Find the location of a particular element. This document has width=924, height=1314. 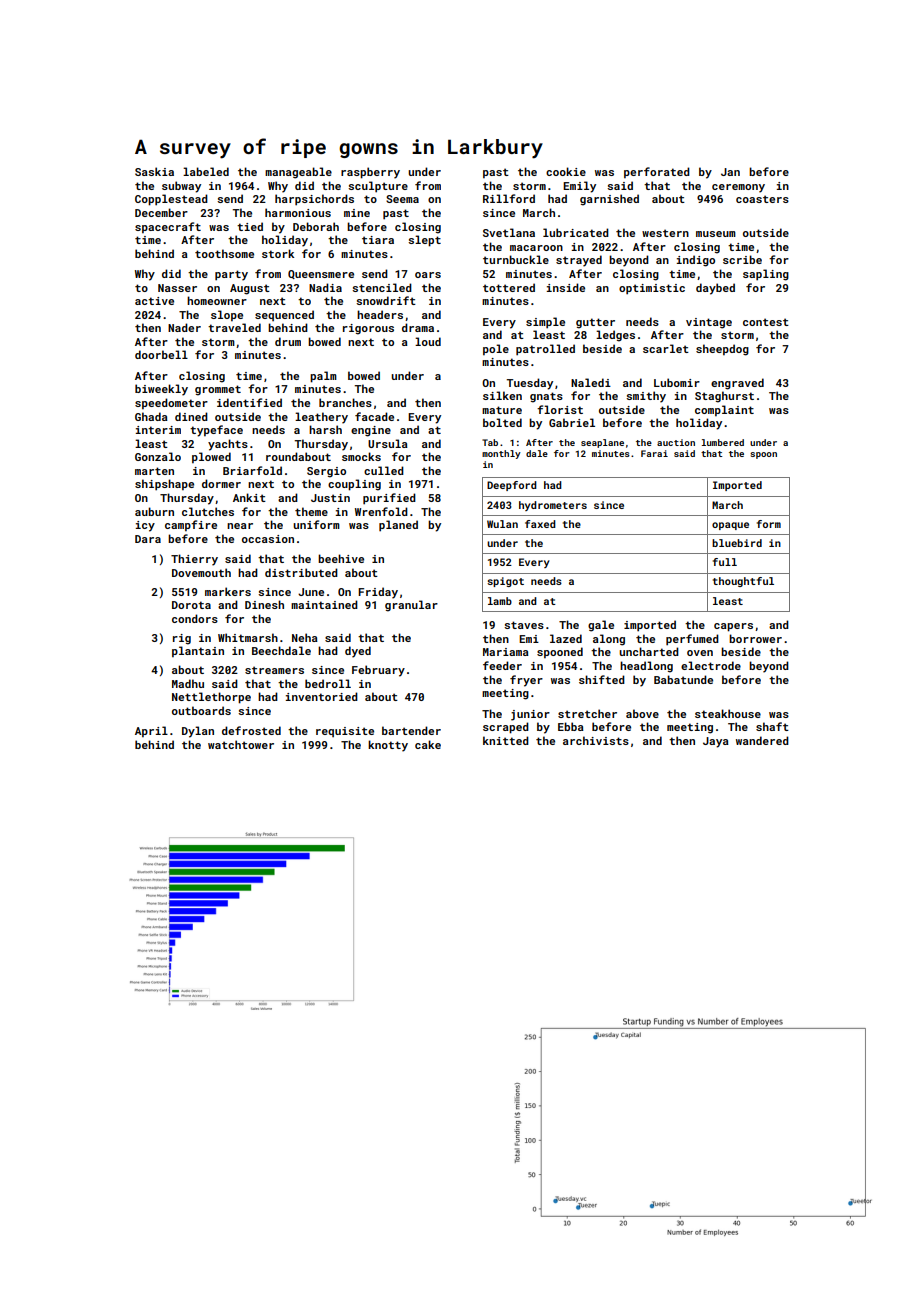

Saskia is located at coordinates (154, 171).
